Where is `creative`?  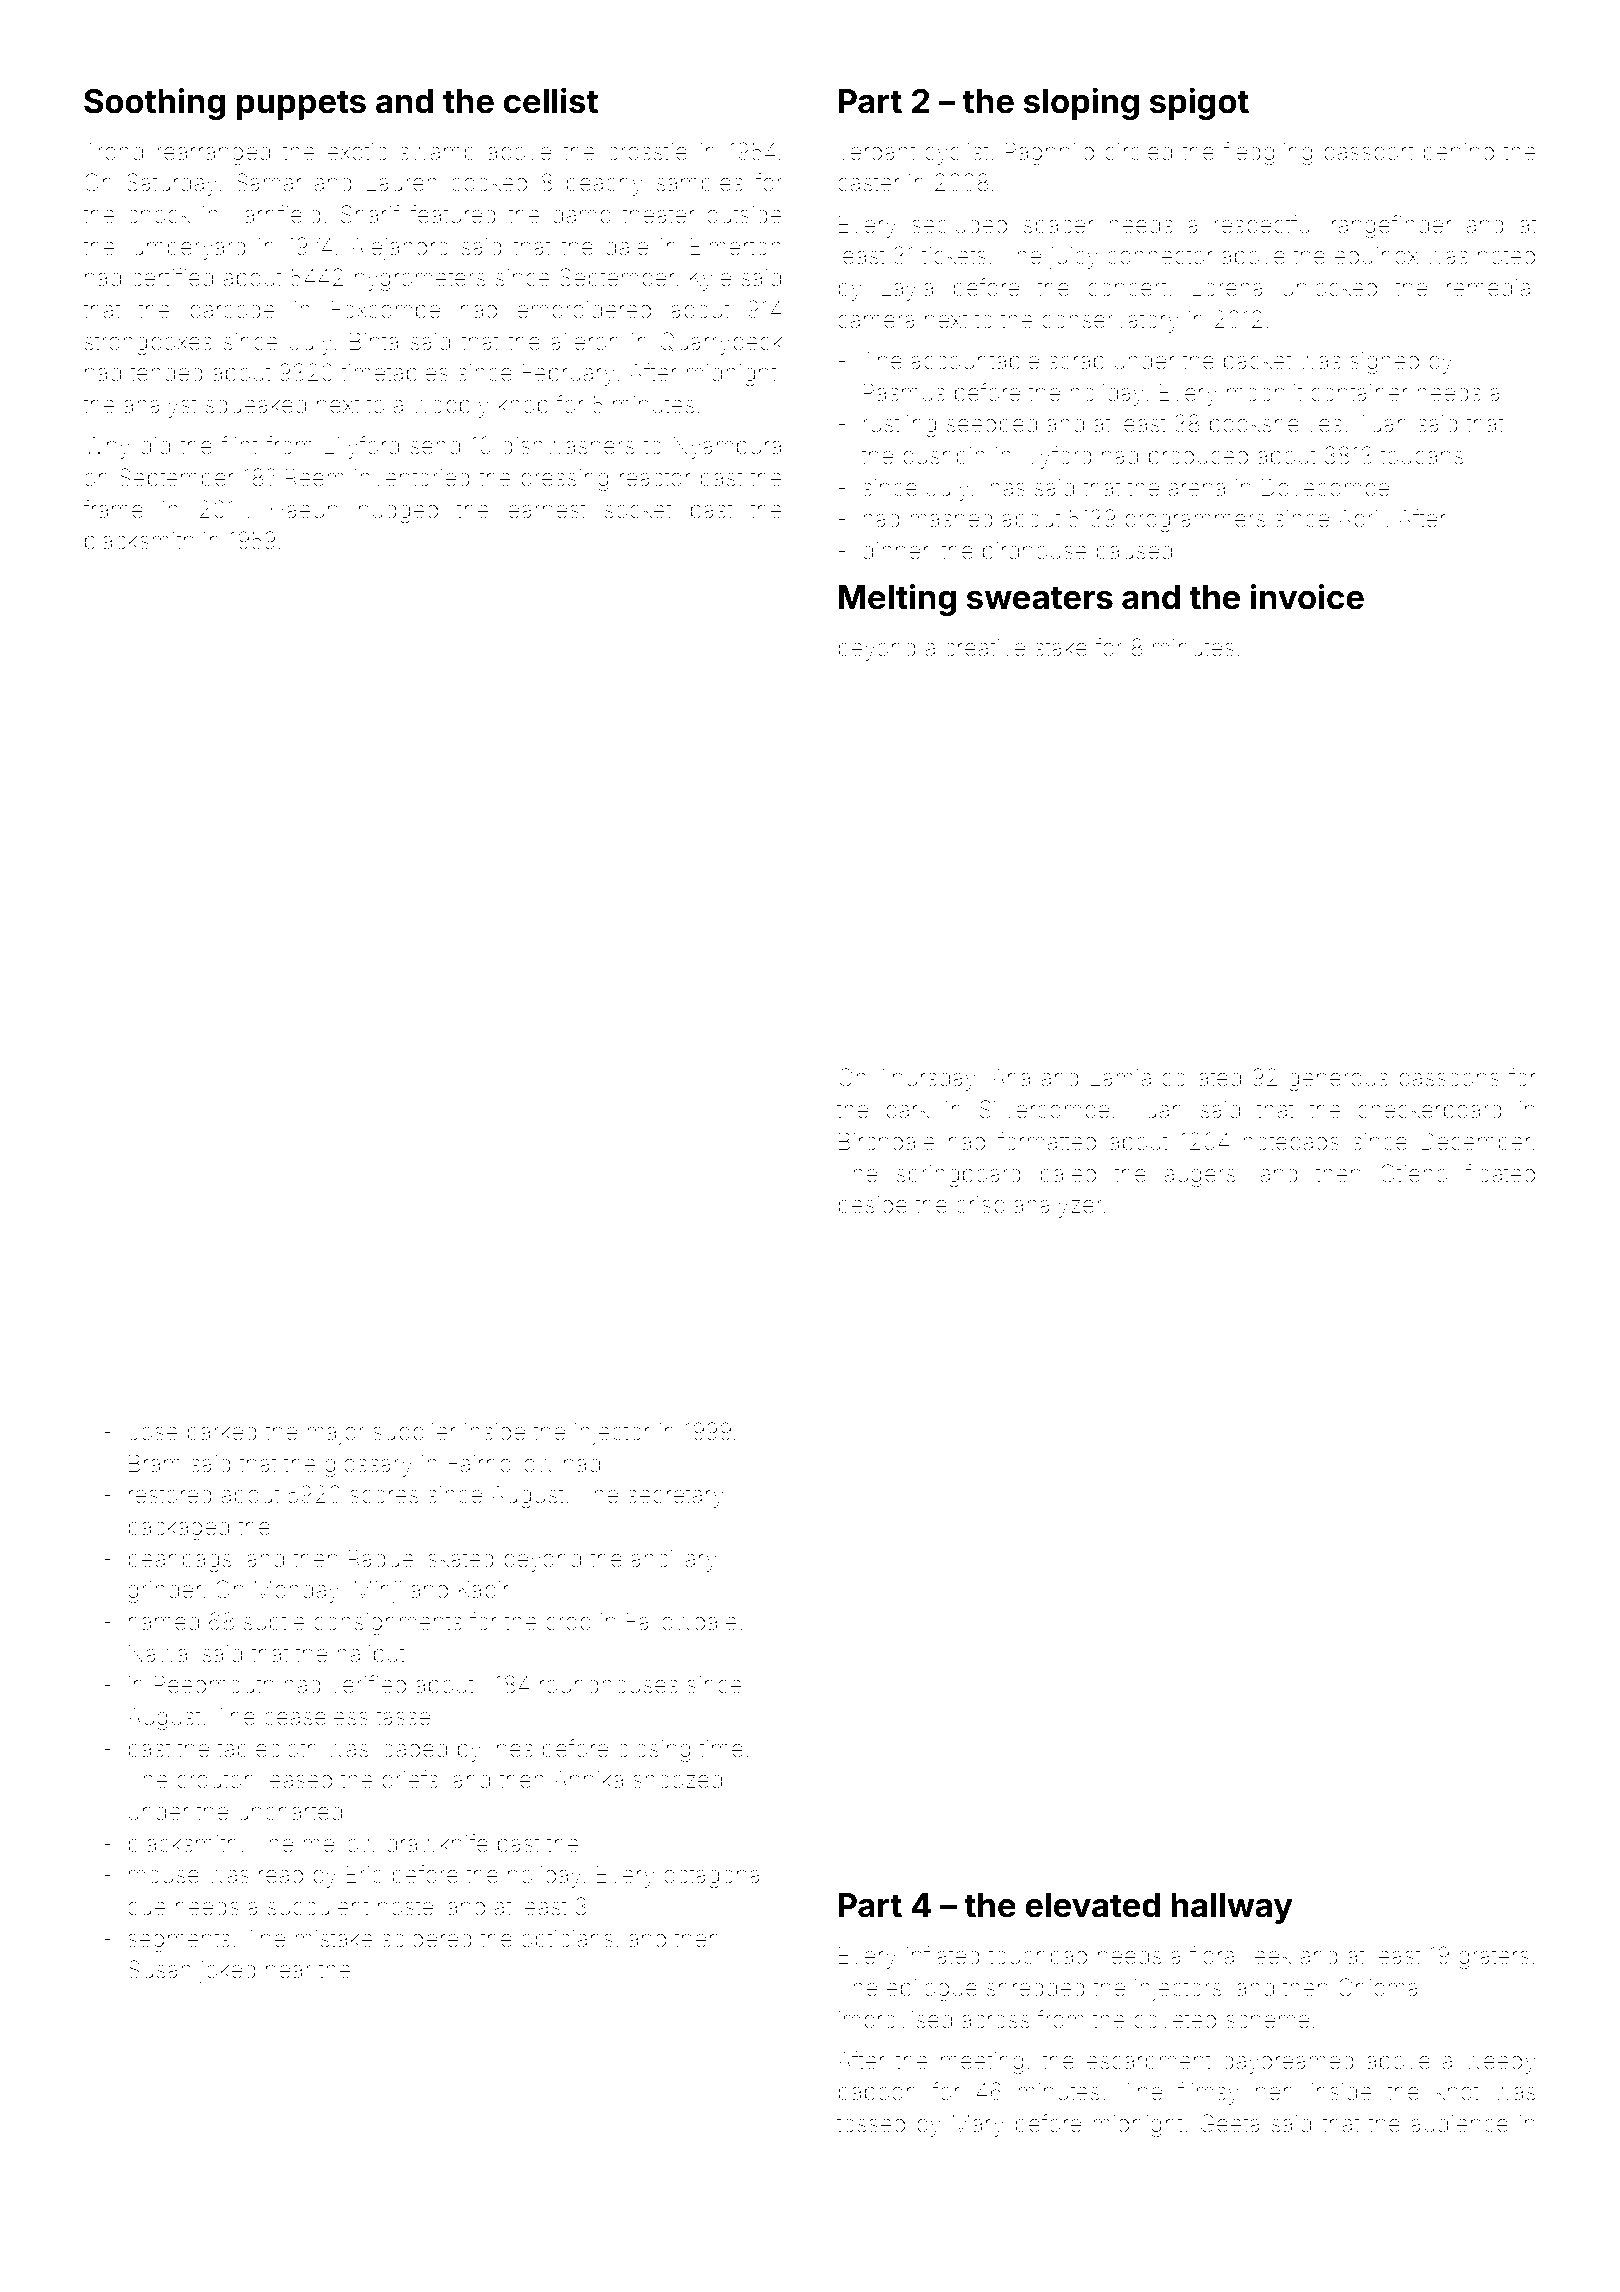 creative is located at coordinates (985, 648).
